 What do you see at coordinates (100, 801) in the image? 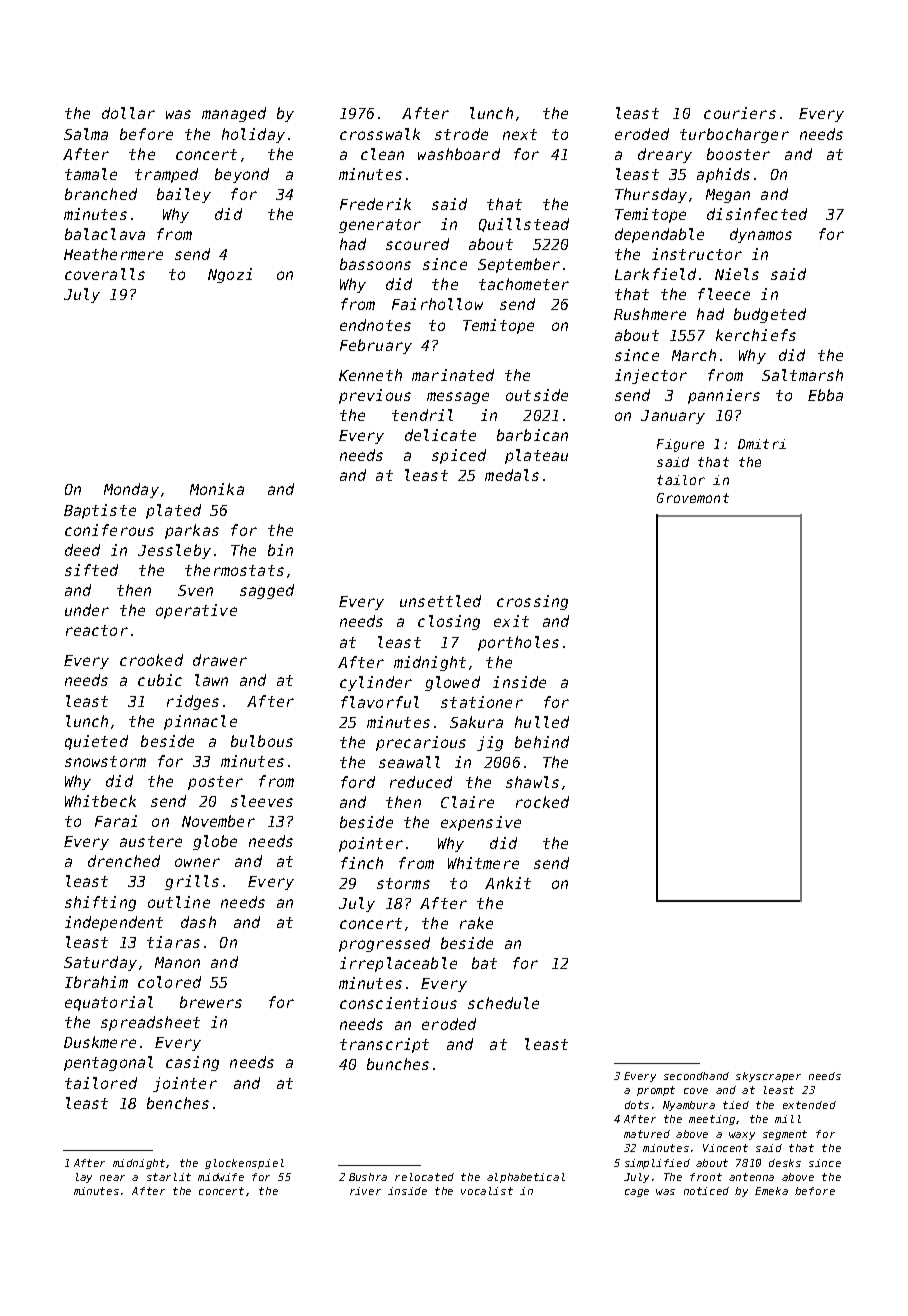
I see `Whitbeck` at bounding box center [100, 801].
